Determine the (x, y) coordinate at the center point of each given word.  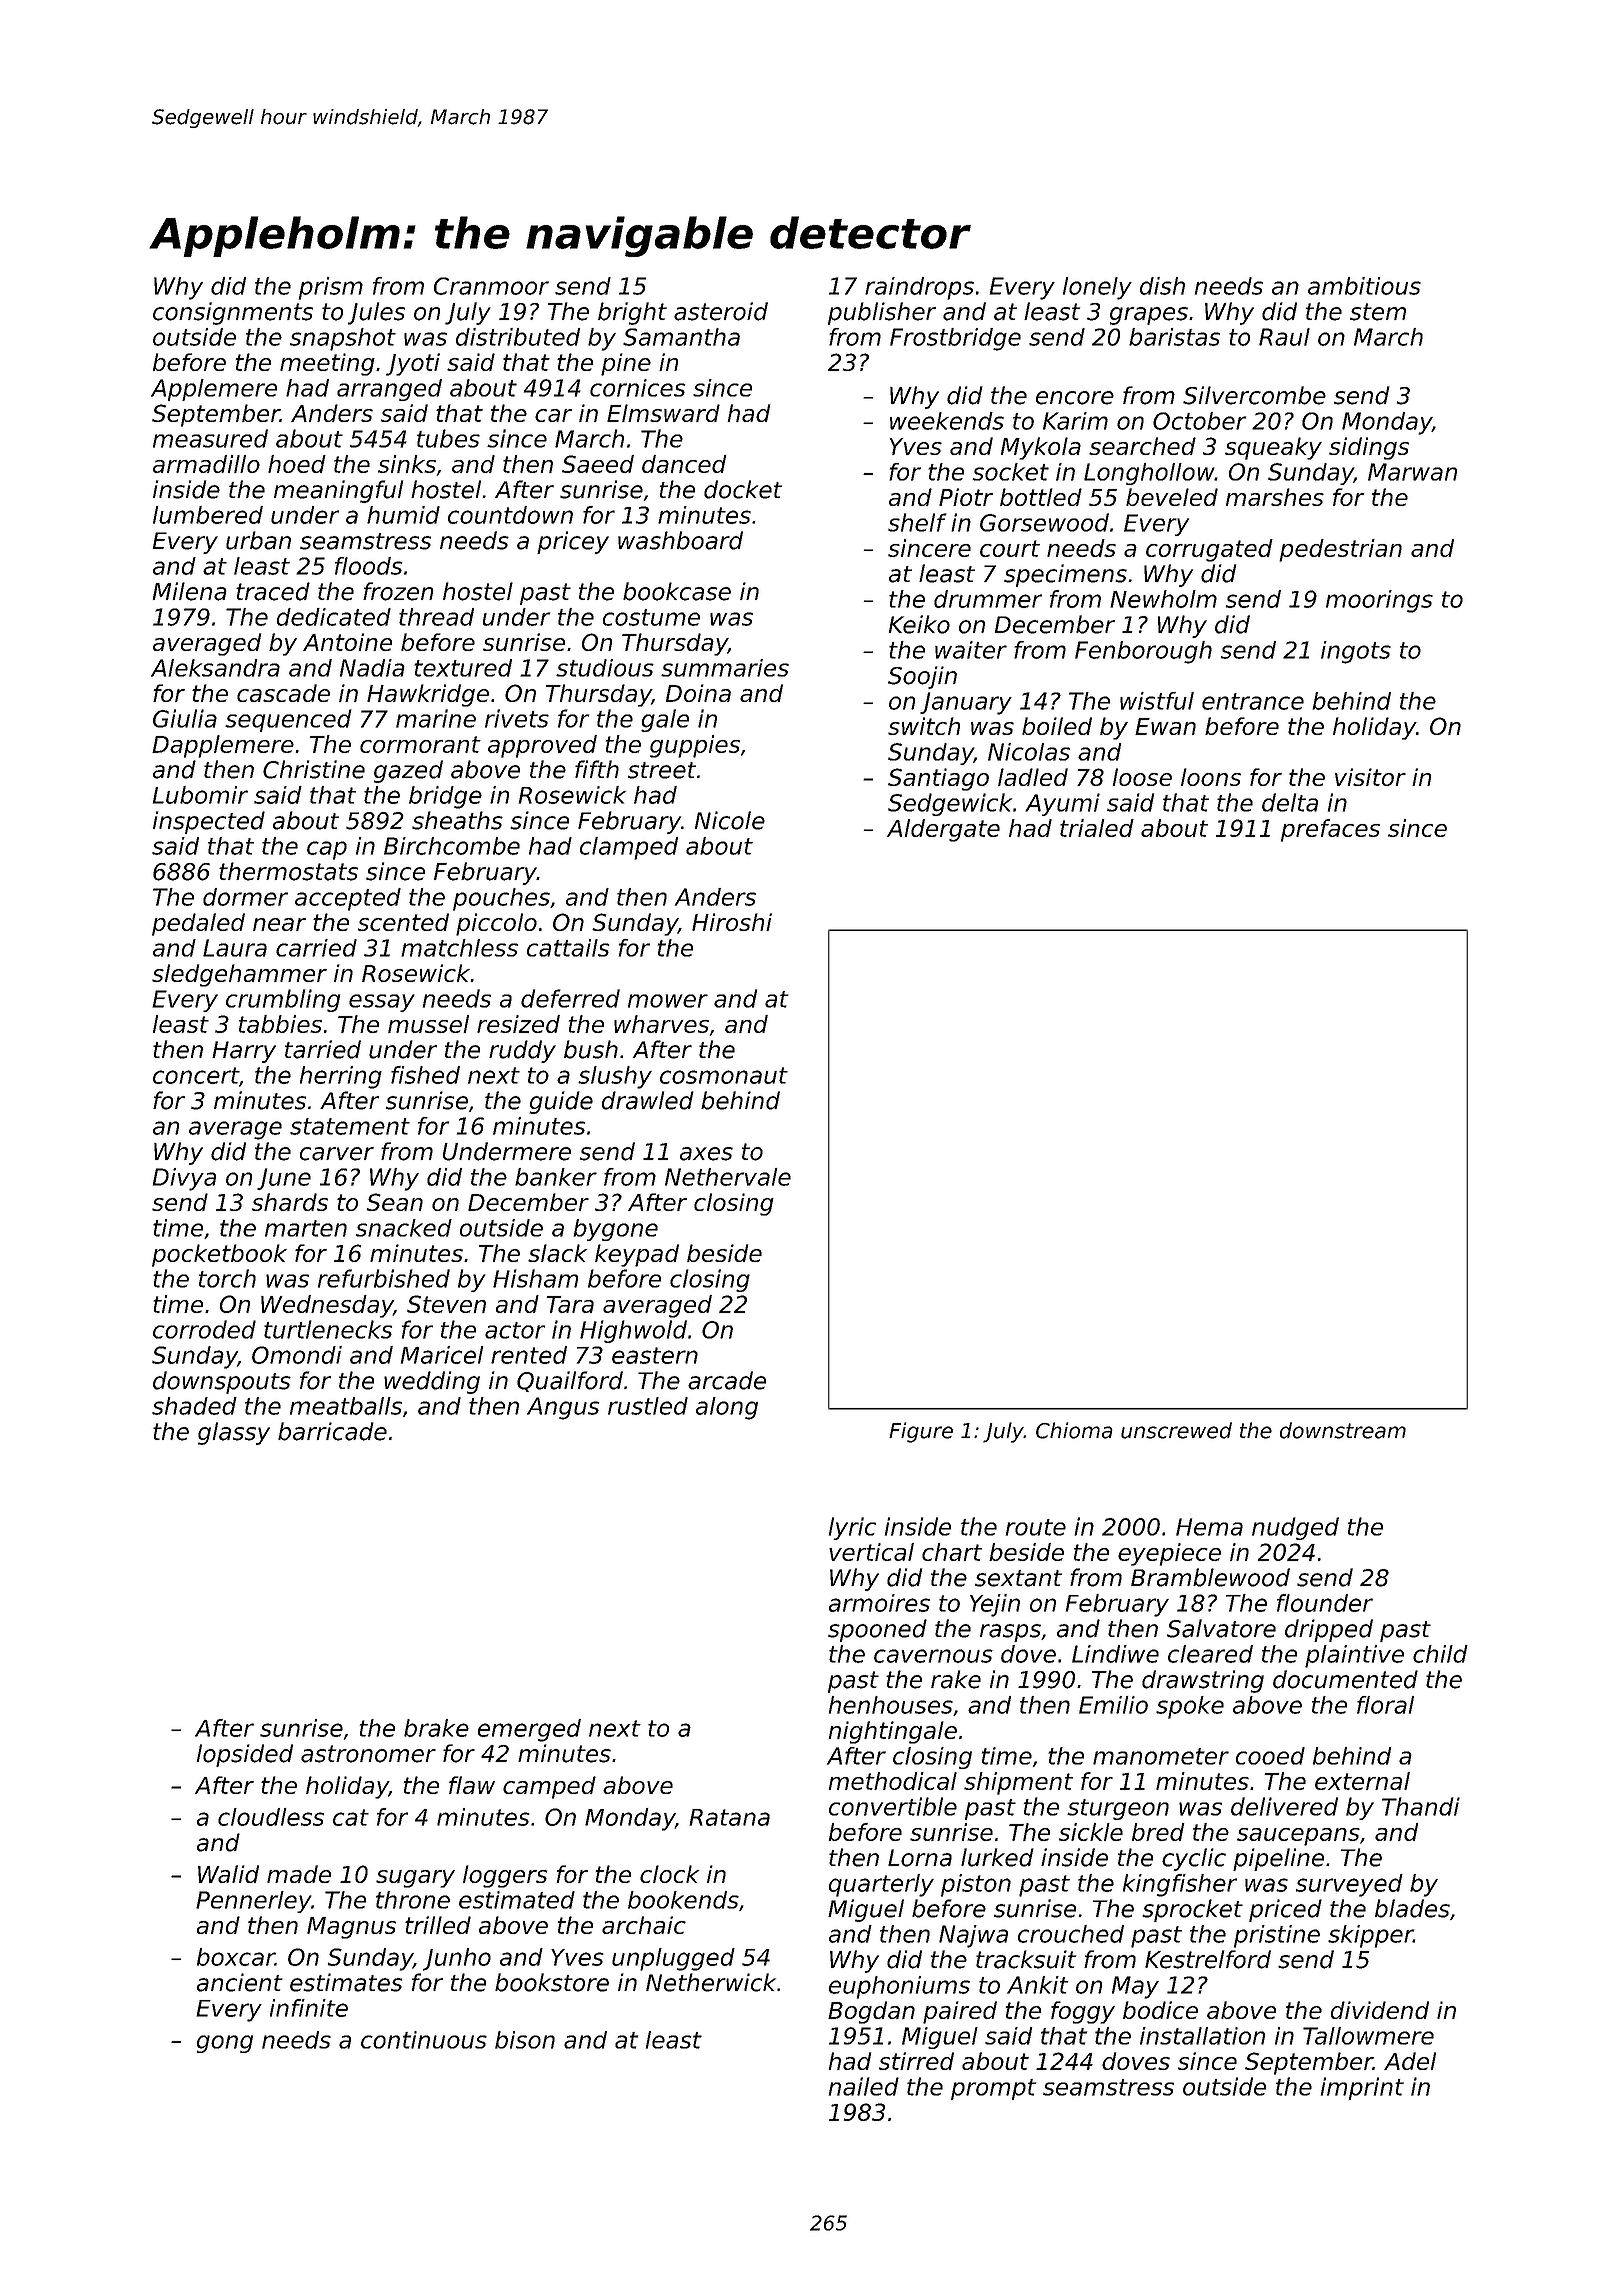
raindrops (919, 288)
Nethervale (728, 1177)
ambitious (1364, 286)
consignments (233, 313)
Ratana (729, 1817)
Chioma (1074, 1430)
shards (290, 1202)
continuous (424, 2040)
